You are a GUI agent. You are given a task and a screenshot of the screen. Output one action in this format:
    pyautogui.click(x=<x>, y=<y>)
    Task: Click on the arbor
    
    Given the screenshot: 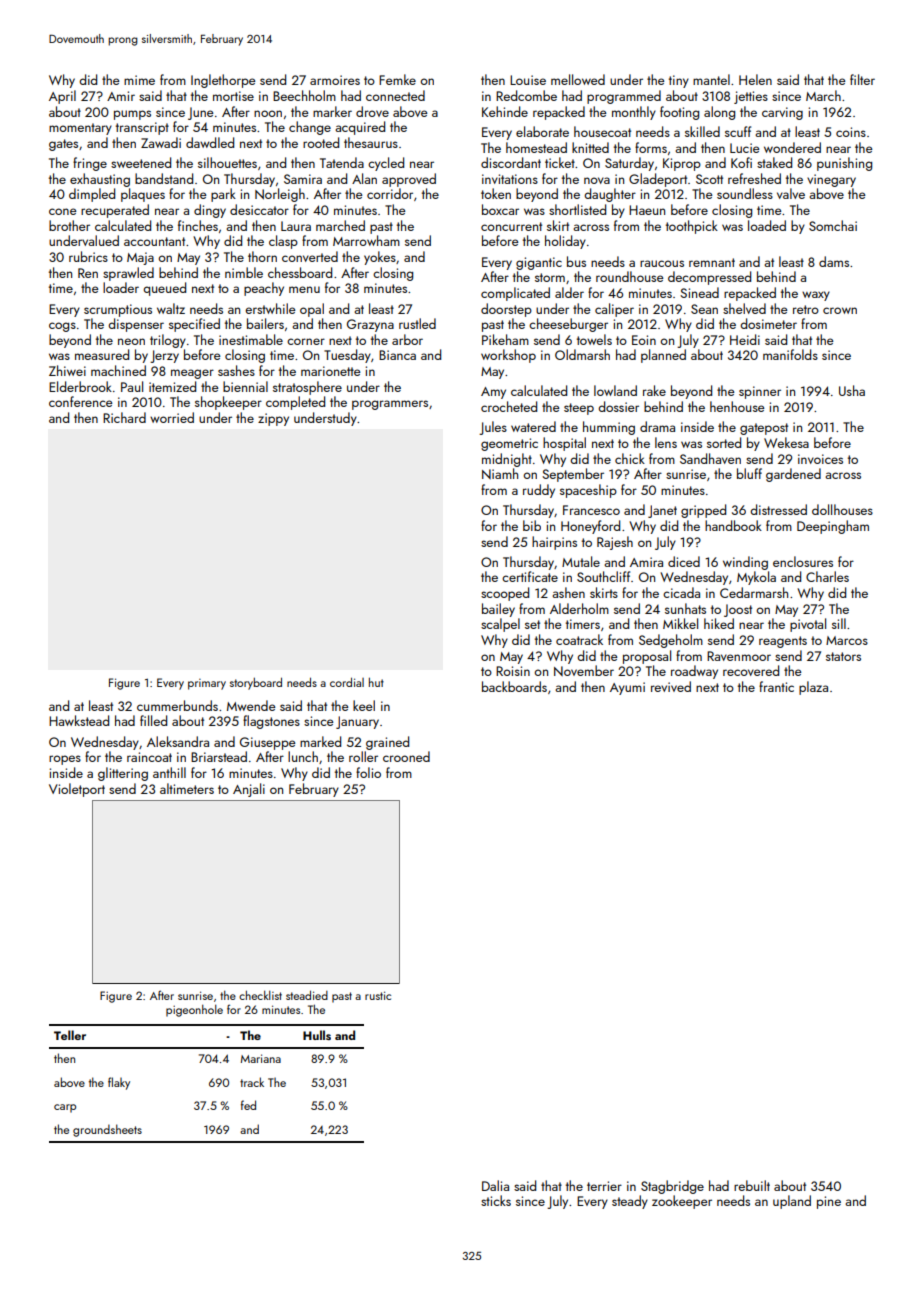 What is the action you would take?
    pyautogui.click(x=407, y=339)
